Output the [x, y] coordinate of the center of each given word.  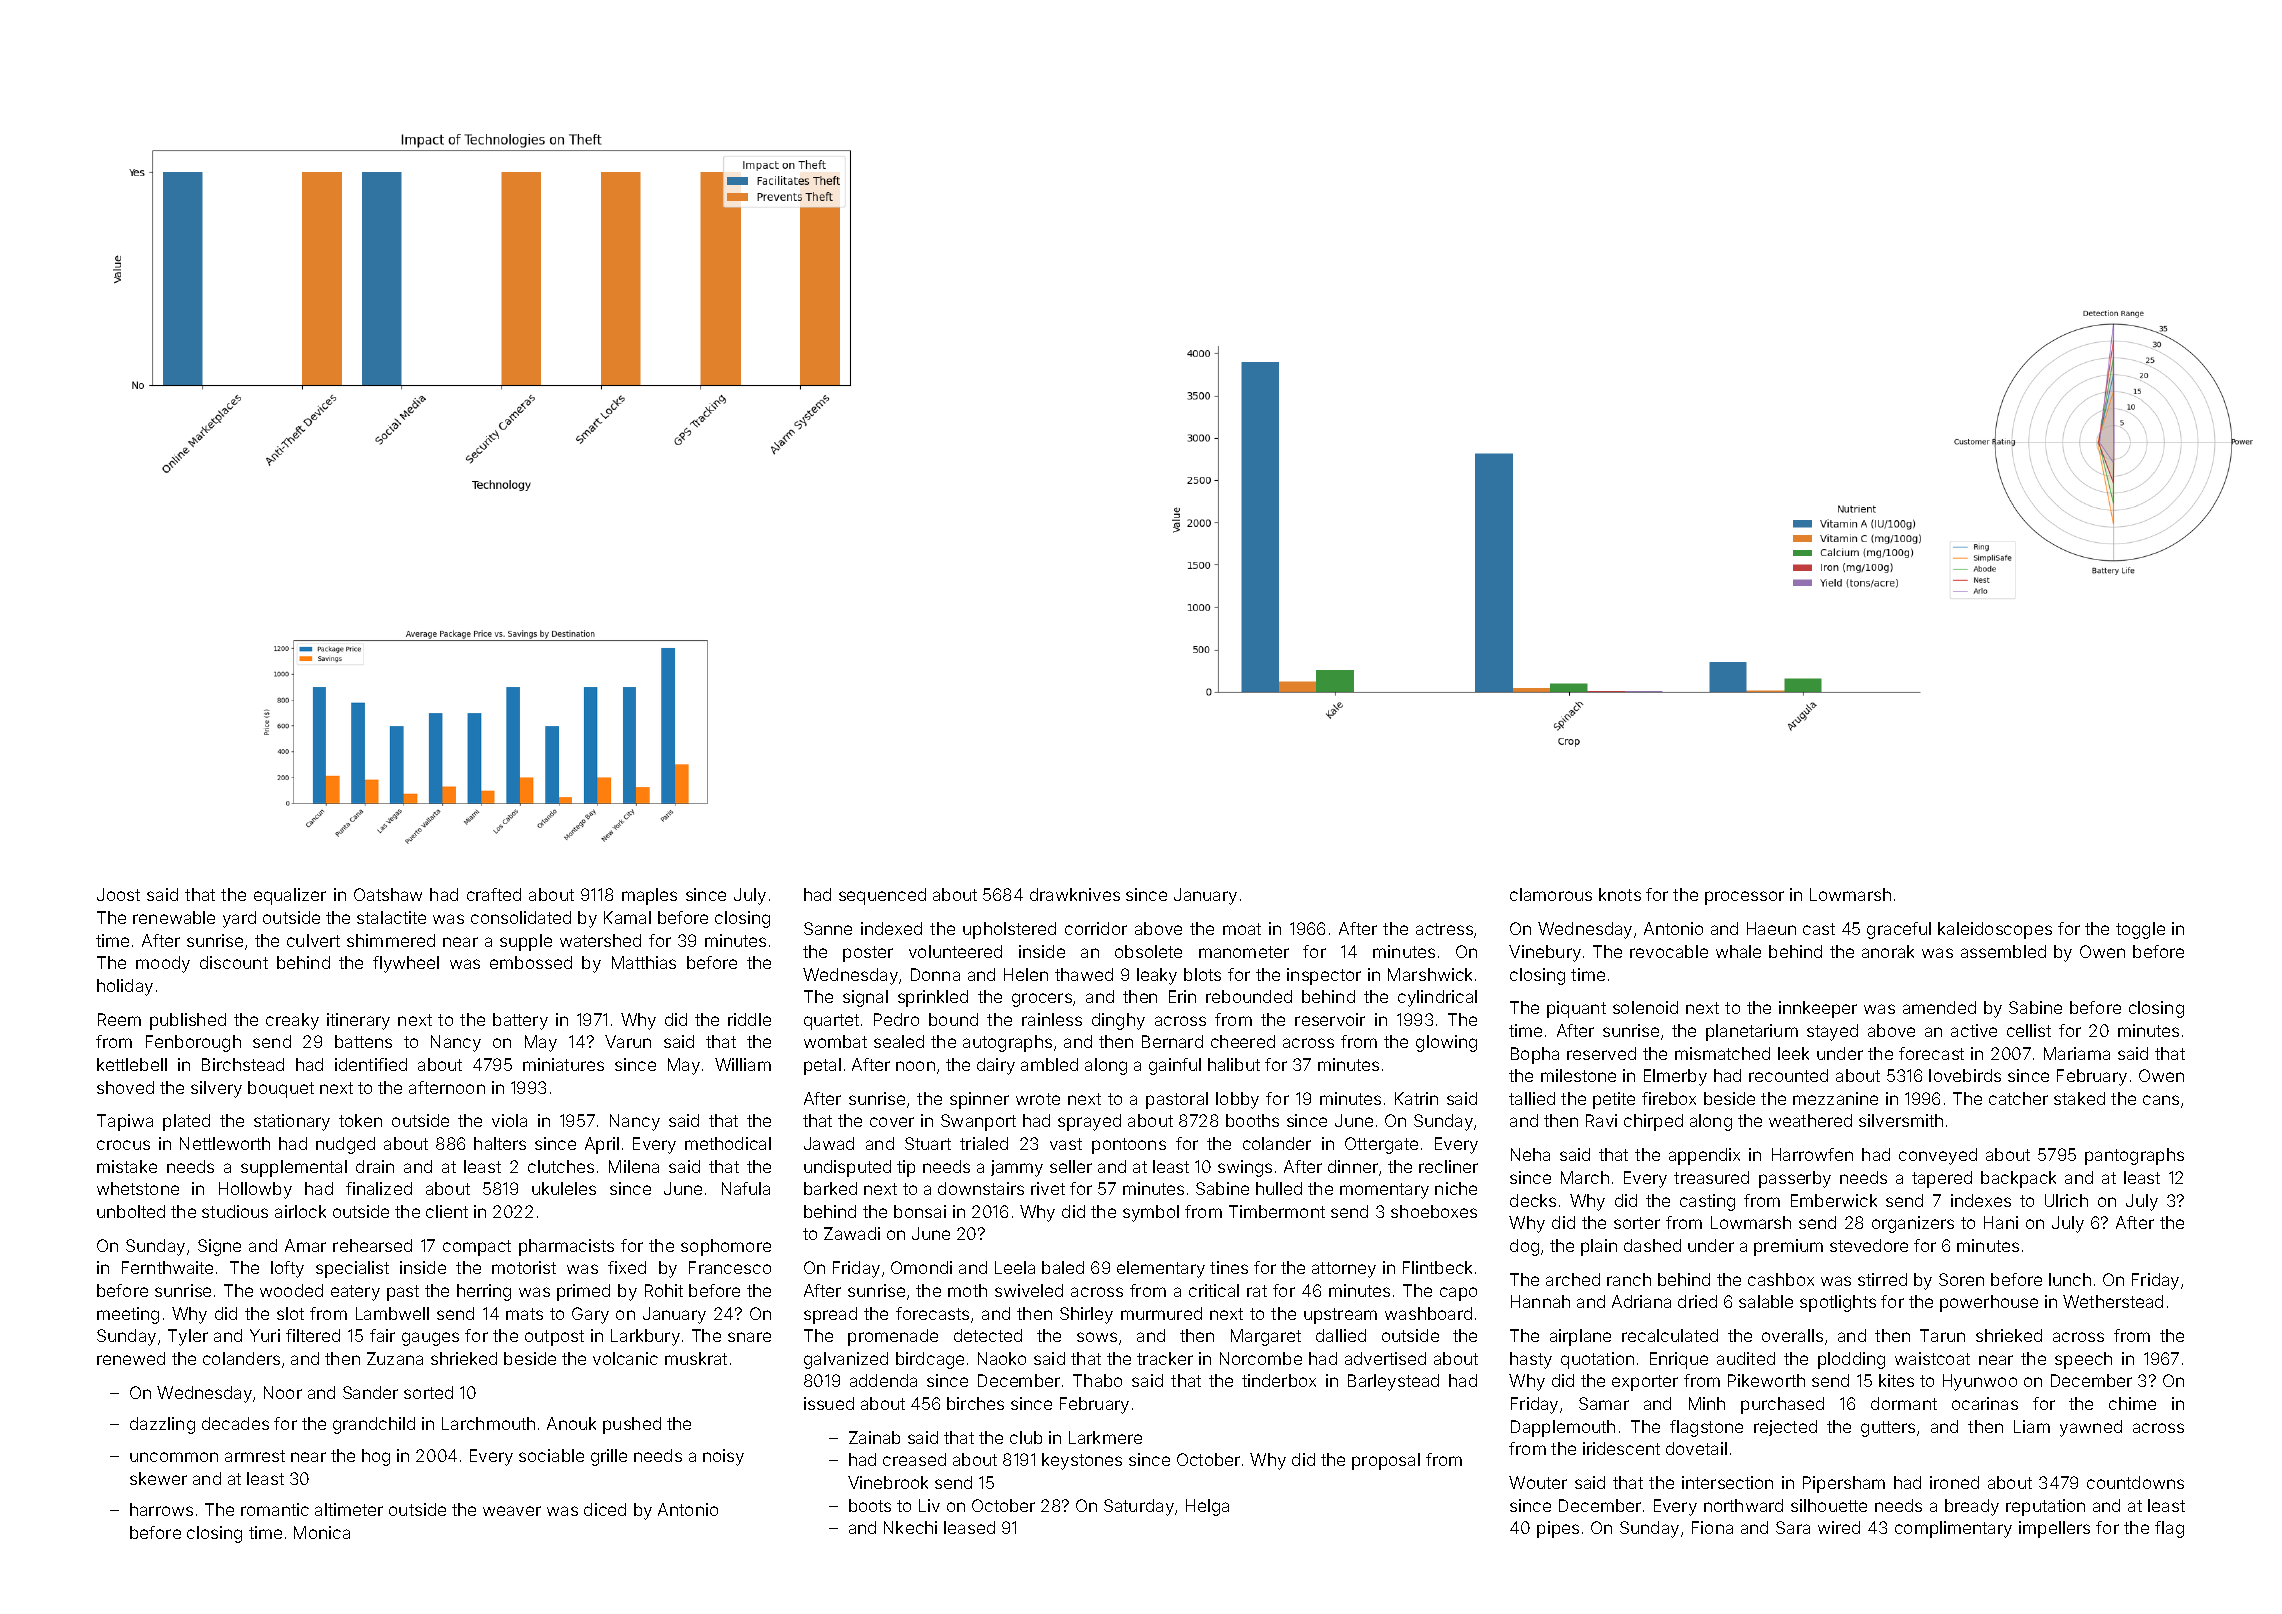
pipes [1558, 1529]
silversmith [1901, 1120]
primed [583, 1292]
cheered [1243, 1041]
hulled [1279, 1188]
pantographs [2134, 1156]
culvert [313, 940]
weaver [512, 1511]
